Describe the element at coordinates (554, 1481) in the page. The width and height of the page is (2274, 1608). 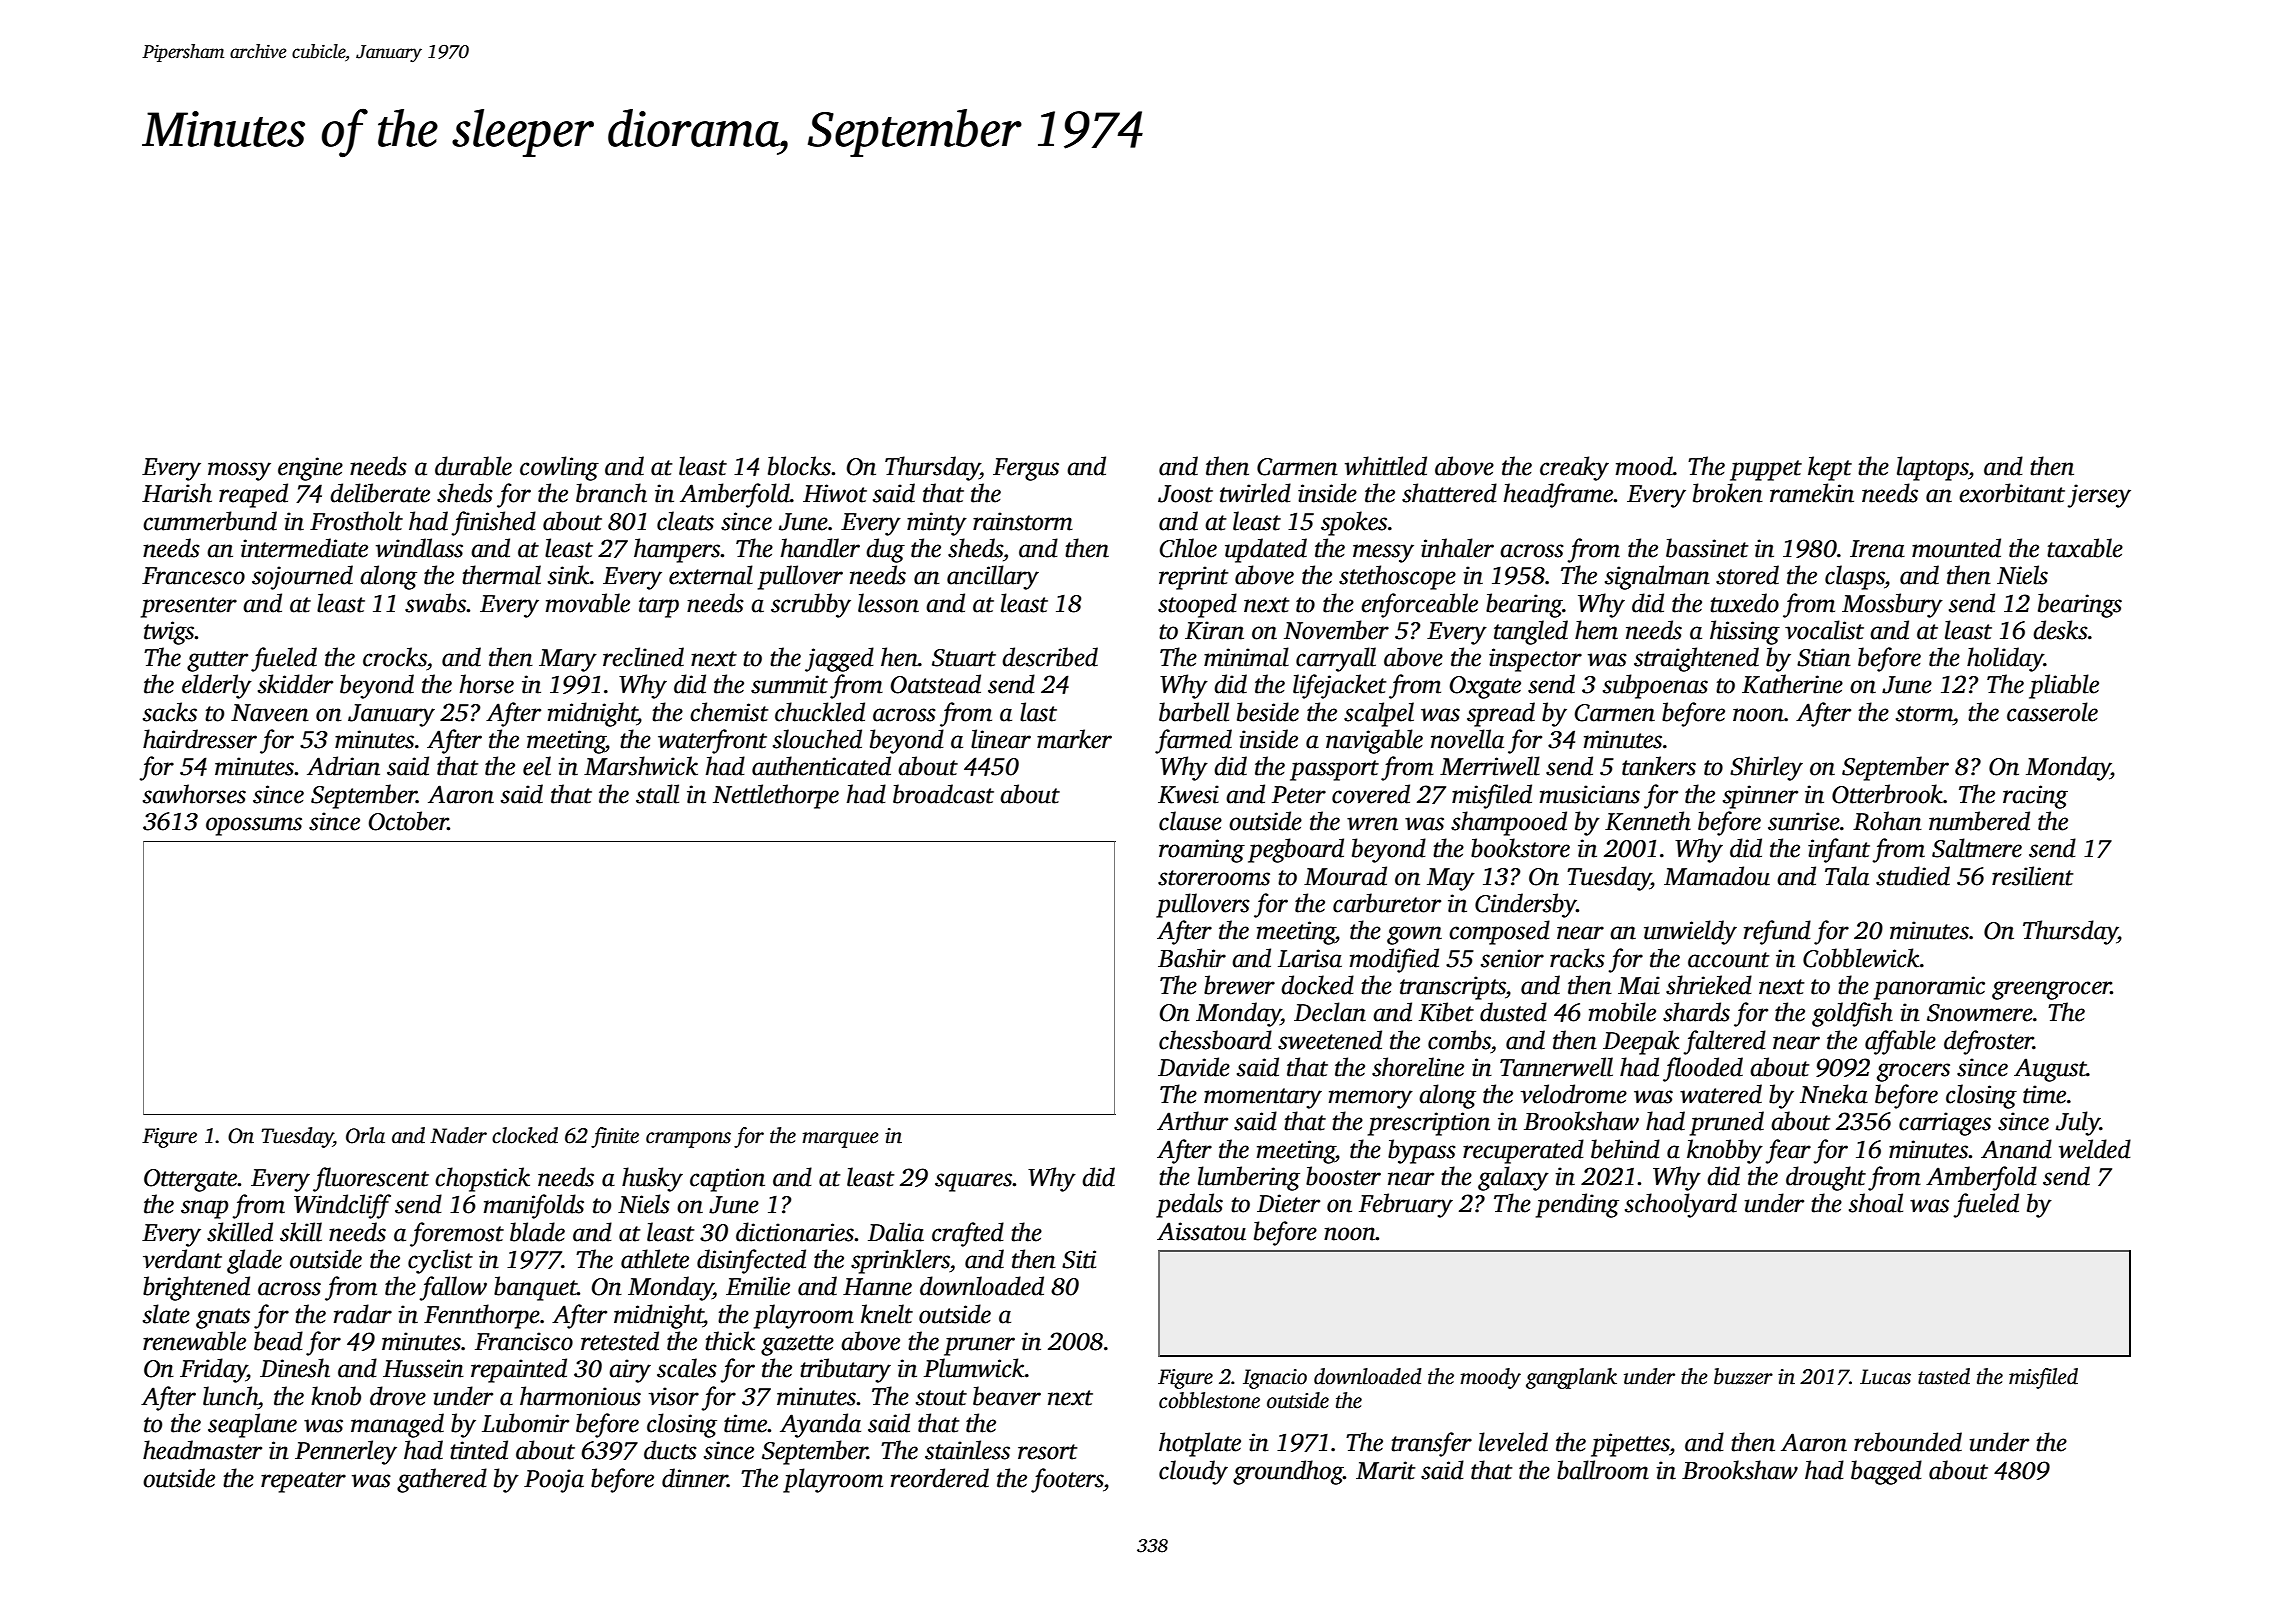
I see `Pooja` at that location.
